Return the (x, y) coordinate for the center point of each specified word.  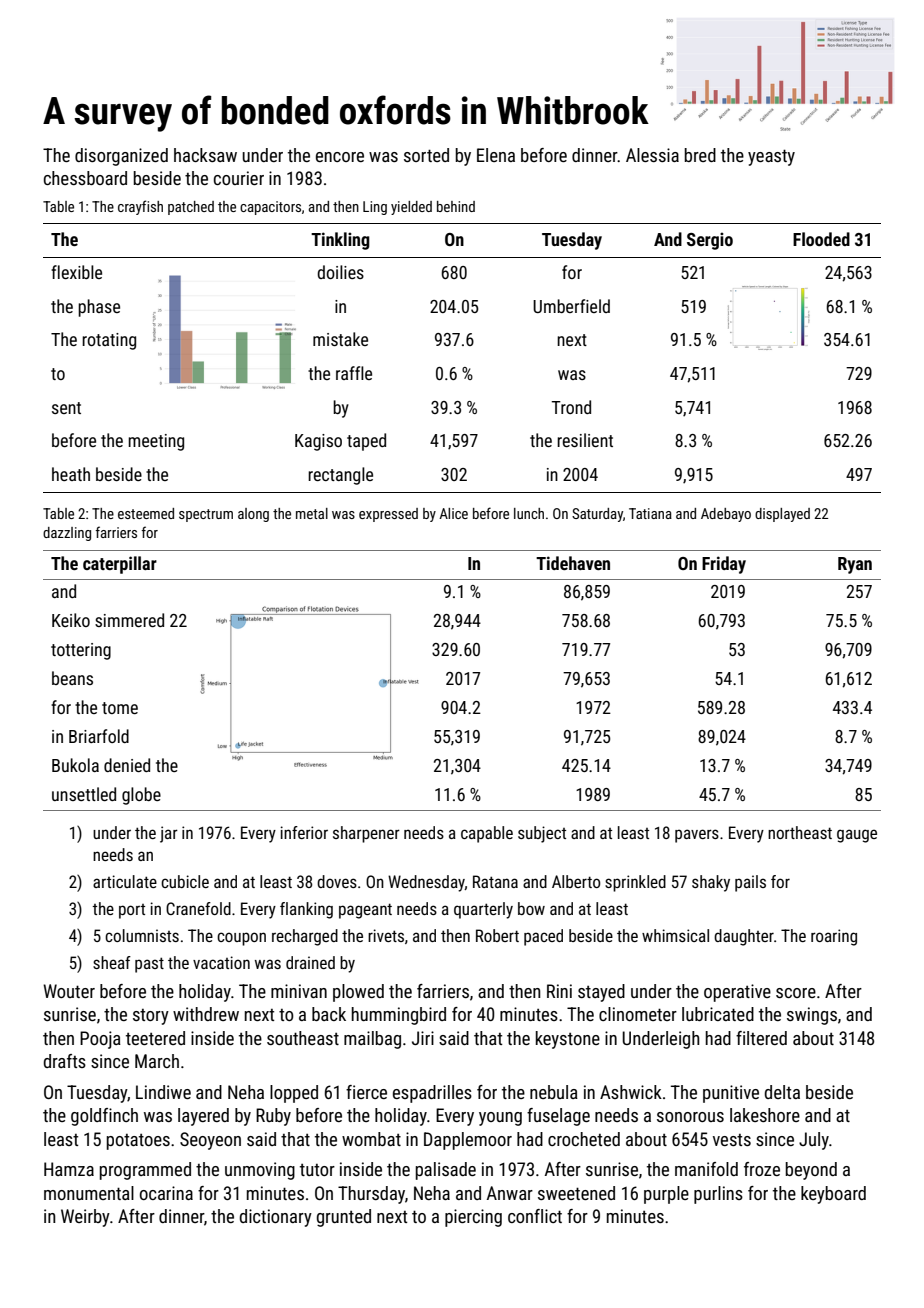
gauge (857, 836)
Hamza (69, 1169)
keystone (568, 1040)
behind (456, 206)
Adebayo (726, 515)
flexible (76, 272)
